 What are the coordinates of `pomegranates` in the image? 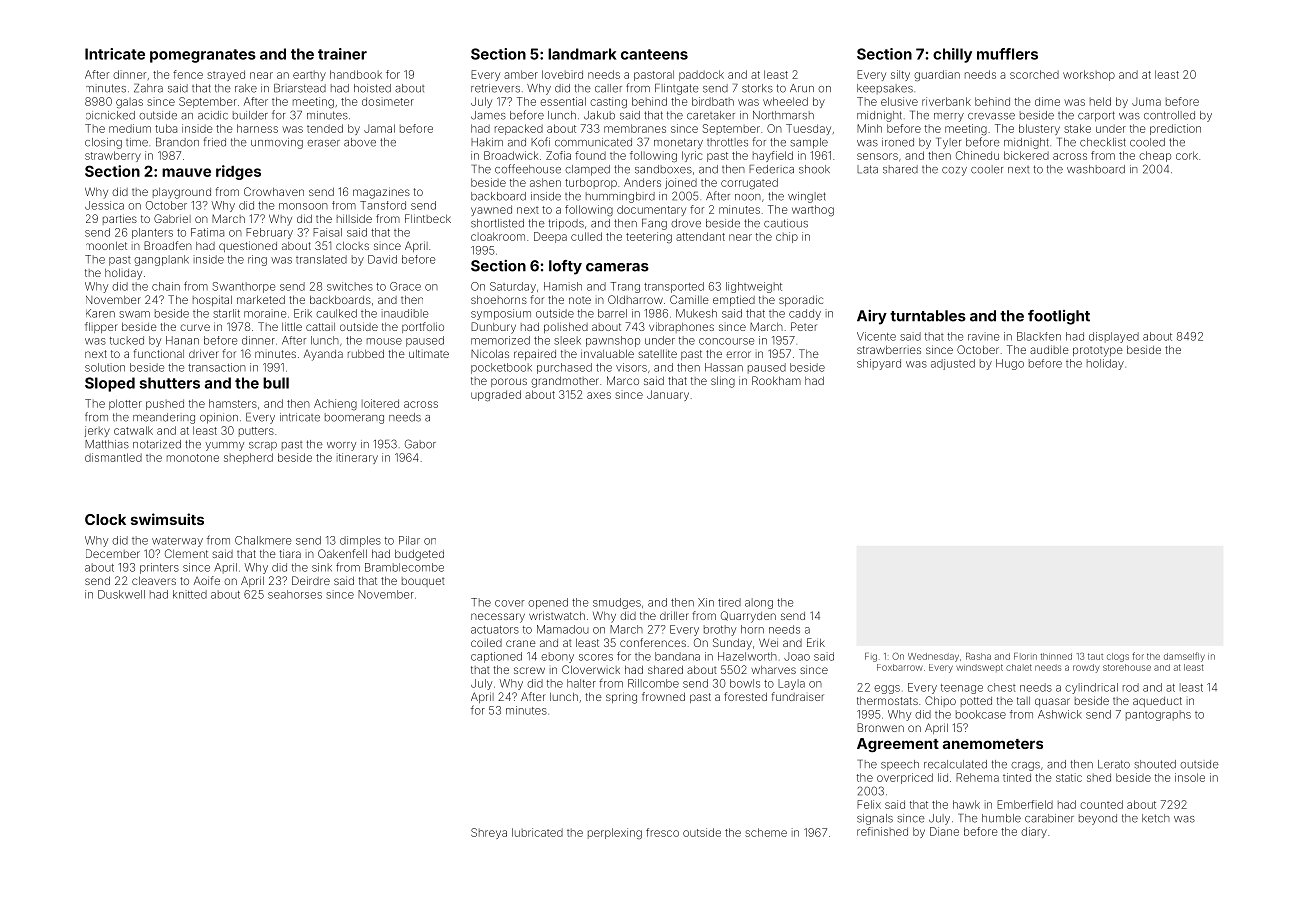 It's located at (203, 56).
